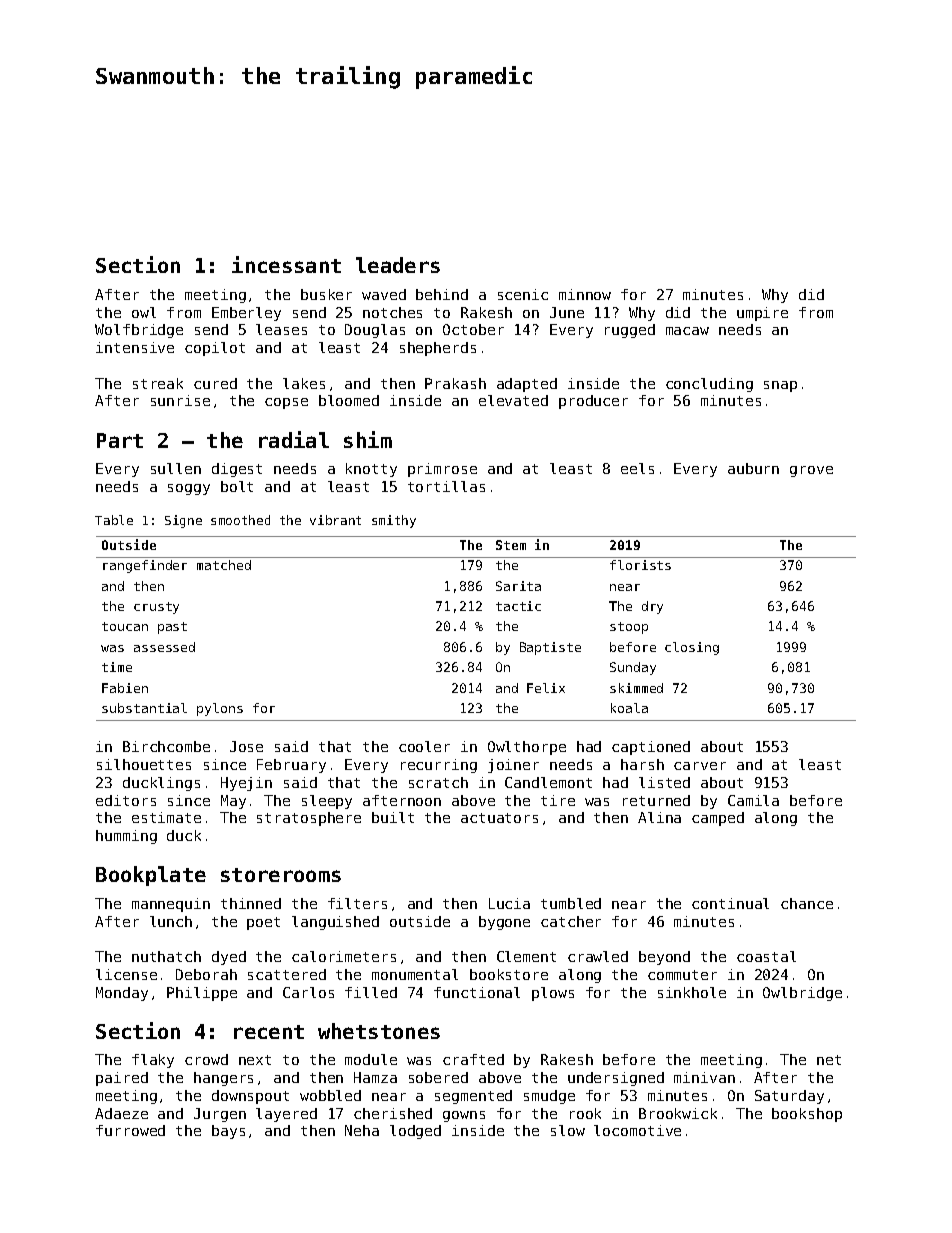  I want to click on tortillas, so click(446, 486).
